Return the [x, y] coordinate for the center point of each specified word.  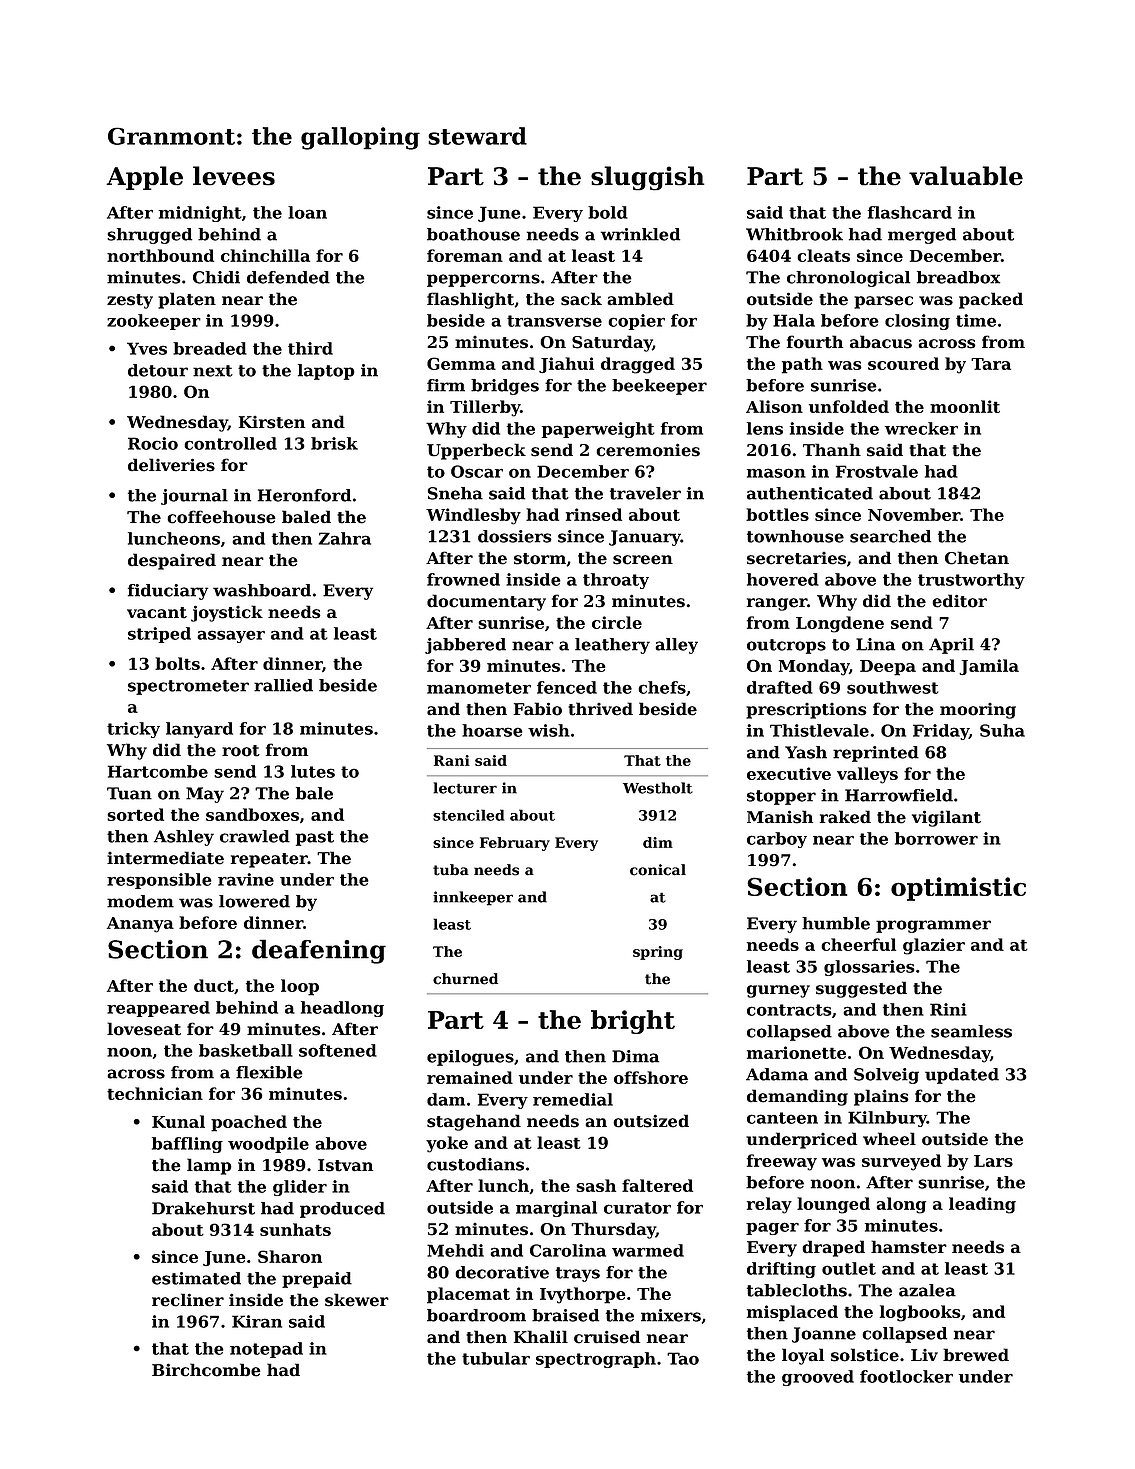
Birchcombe [206, 1370]
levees [234, 176]
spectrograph [596, 1360]
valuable [966, 176]
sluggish [648, 178]
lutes [313, 771]
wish [549, 730]
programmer [933, 926]
